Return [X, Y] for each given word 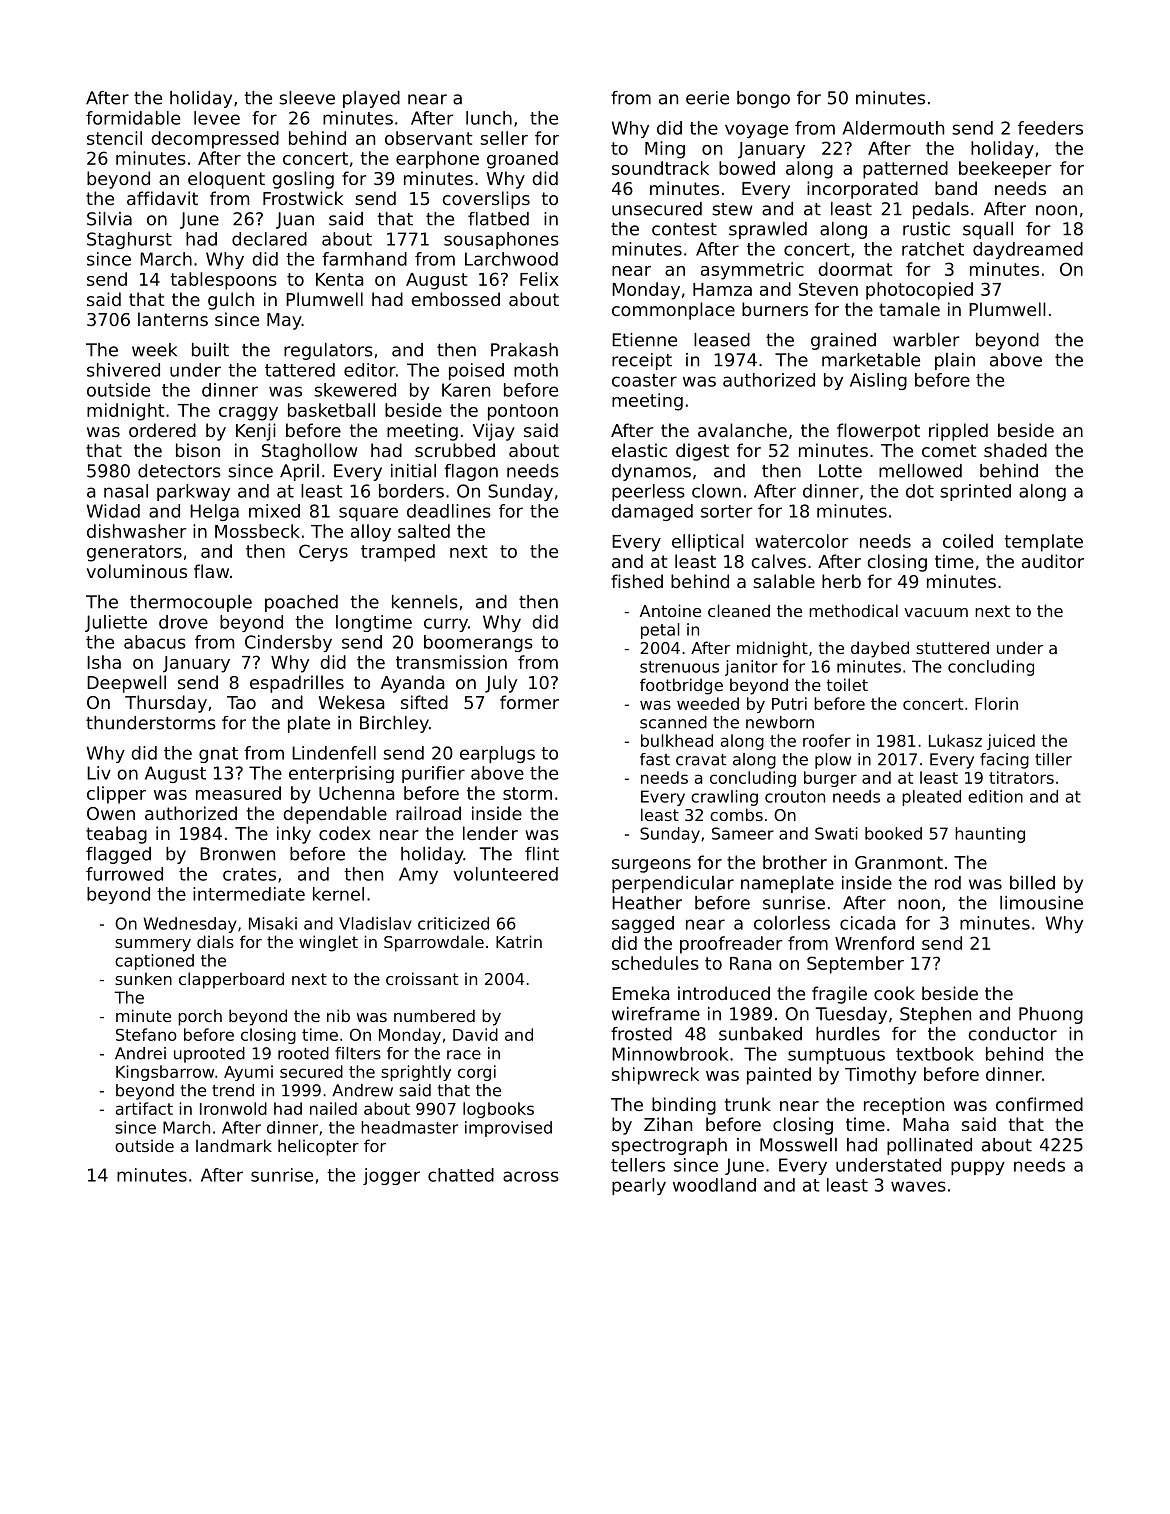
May [284, 321]
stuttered [952, 647]
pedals [941, 210]
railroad [428, 813]
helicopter [318, 1147]
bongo [763, 99]
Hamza [722, 289]
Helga [214, 512]
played [371, 99]
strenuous [679, 667]
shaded [1015, 450]
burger [830, 779]
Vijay [494, 432]
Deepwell [126, 684]
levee [217, 118]
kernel [338, 894]
